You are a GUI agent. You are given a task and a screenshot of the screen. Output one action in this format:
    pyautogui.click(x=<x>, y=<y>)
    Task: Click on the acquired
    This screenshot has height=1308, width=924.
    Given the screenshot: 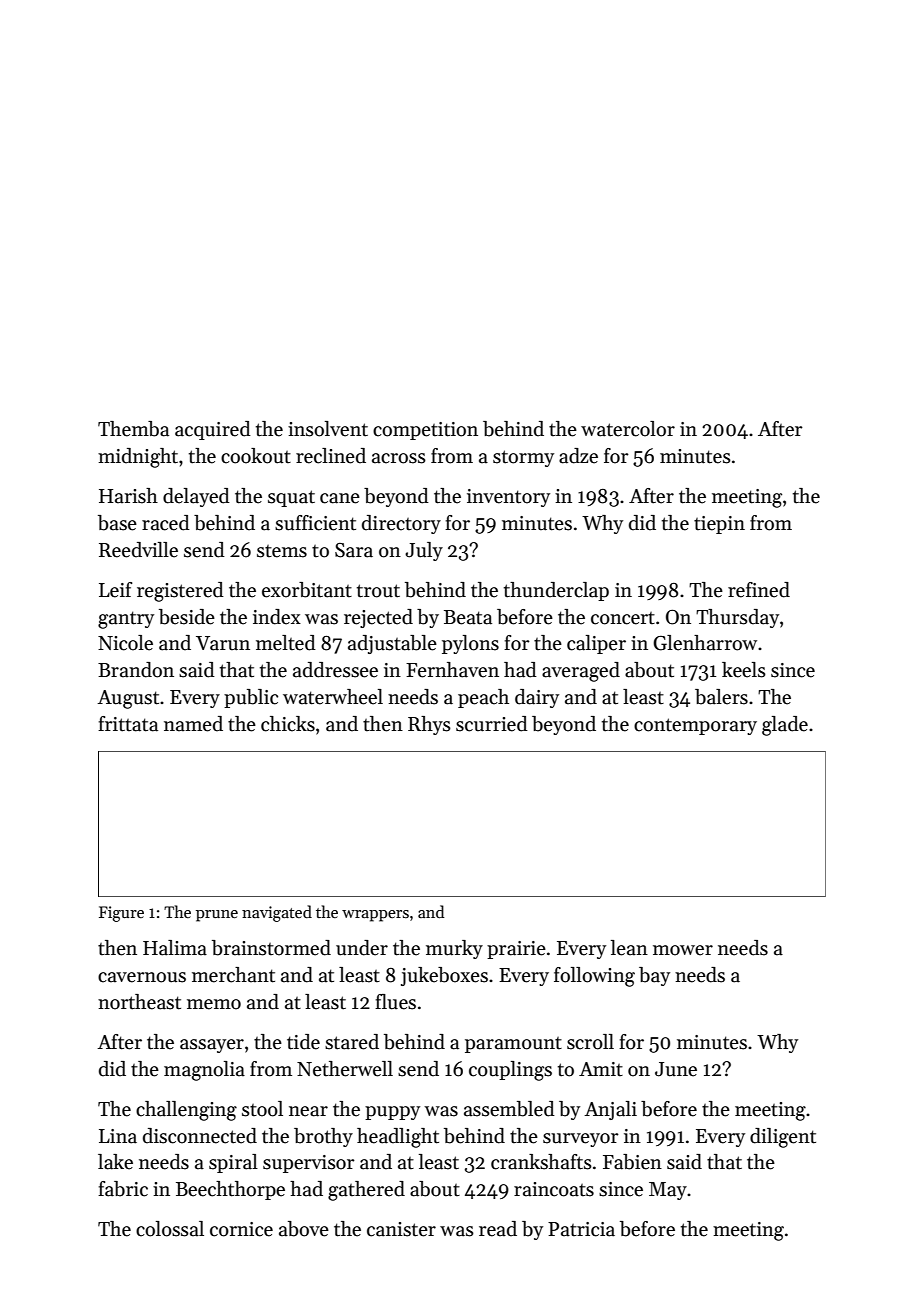 What is the action you would take?
    pyautogui.click(x=213, y=430)
